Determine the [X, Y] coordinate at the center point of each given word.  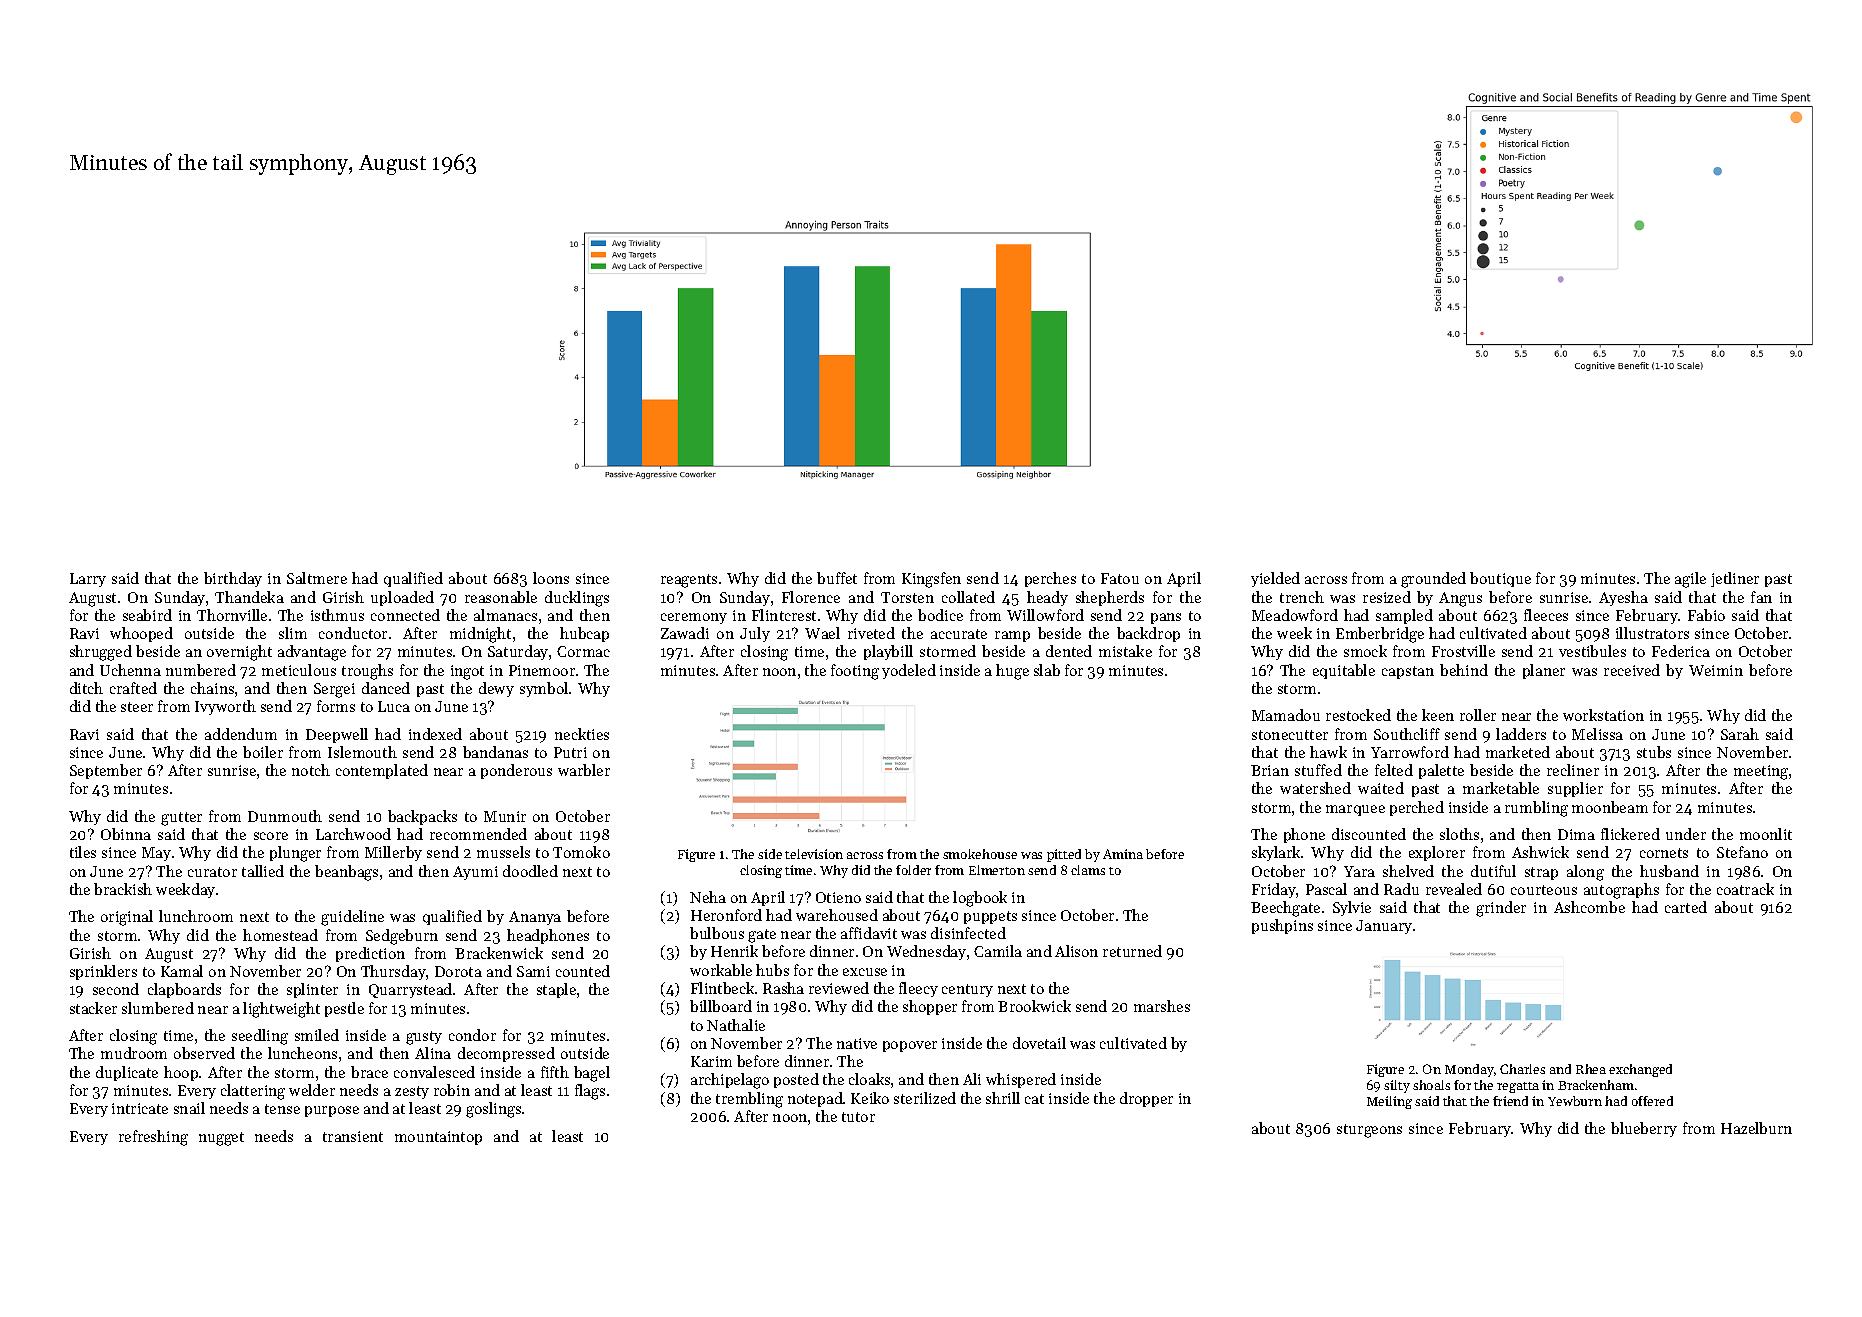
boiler [263, 752]
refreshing [153, 1138]
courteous [1544, 890]
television [814, 854]
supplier [1575, 789]
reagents [689, 581]
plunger [295, 854]
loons [551, 578]
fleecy [918, 989]
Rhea [1591, 1069]
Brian [1270, 770]
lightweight [281, 1010]
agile [1690, 580]
